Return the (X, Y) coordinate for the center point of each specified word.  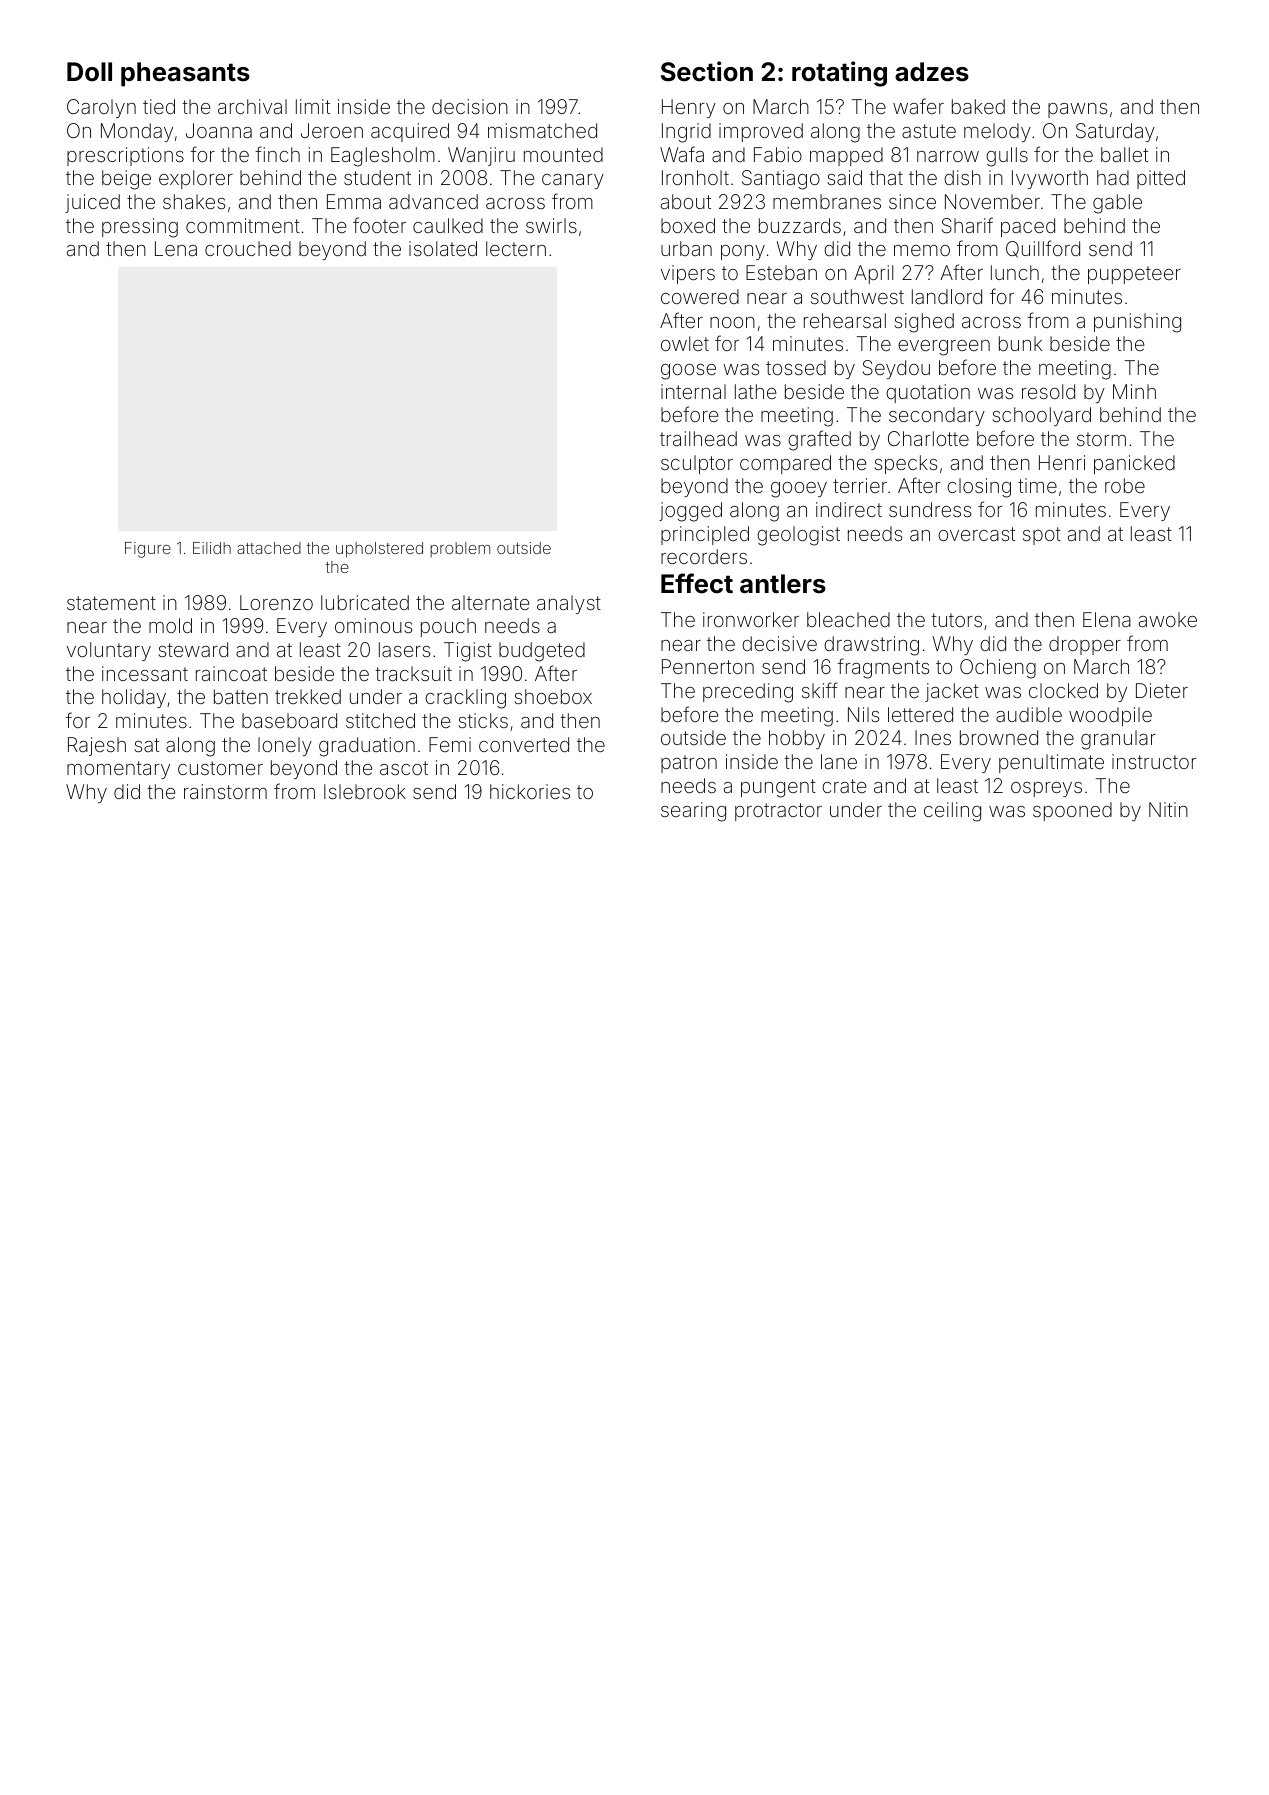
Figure (148, 550)
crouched (248, 248)
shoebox (553, 696)
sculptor (697, 464)
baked (978, 106)
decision (470, 106)
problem (460, 549)
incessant (145, 673)
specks (905, 464)
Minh (1134, 391)
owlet (685, 343)
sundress (930, 509)
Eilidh (212, 548)
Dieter (1162, 690)
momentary (118, 770)
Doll (89, 72)
